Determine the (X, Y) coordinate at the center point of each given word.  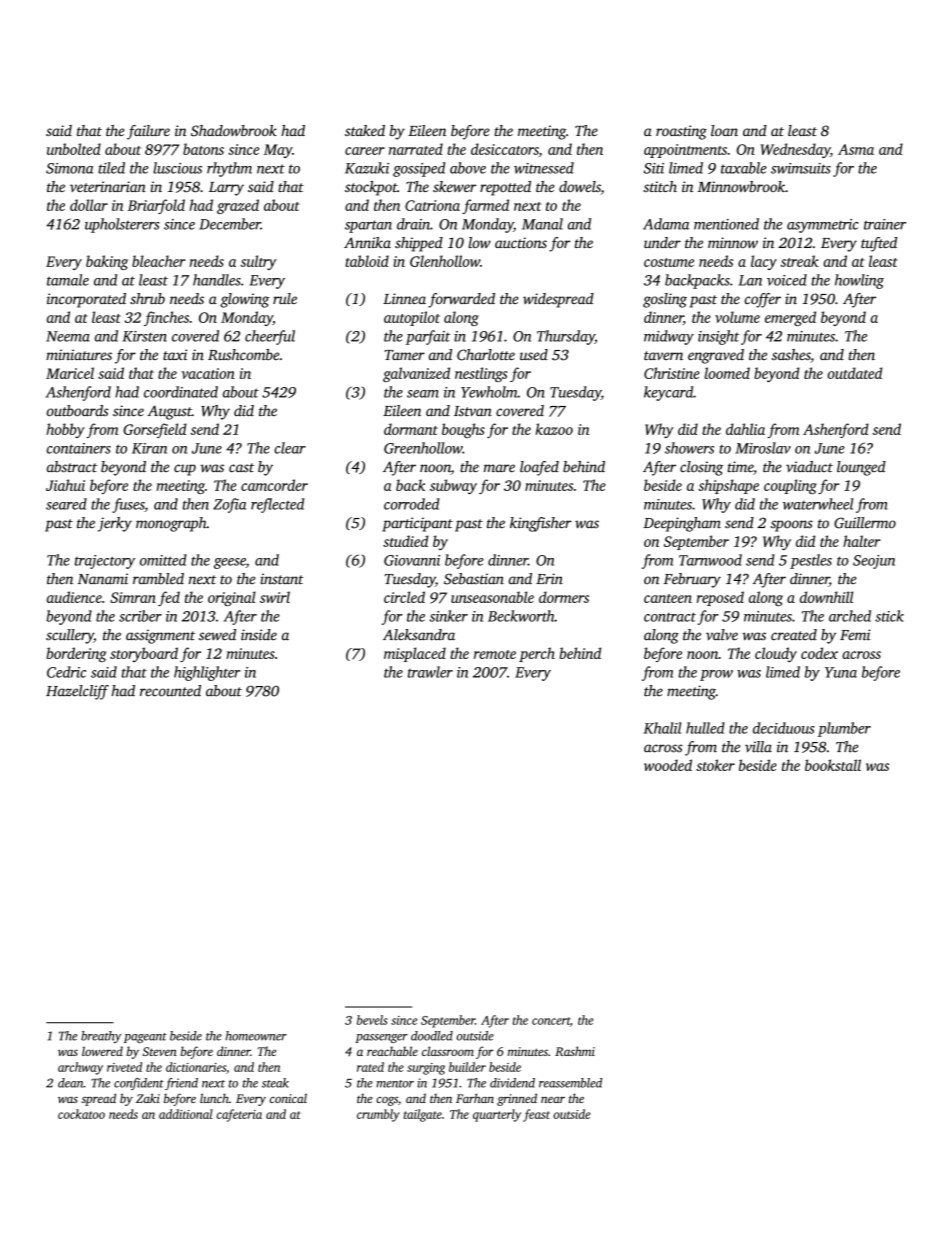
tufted (879, 244)
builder (467, 1067)
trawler (430, 672)
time (740, 467)
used (534, 354)
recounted (170, 691)
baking (107, 262)
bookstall (833, 765)
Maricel (70, 373)
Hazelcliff (77, 692)
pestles (811, 561)
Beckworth (521, 616)
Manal (542, 224)
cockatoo (81, 1114)
